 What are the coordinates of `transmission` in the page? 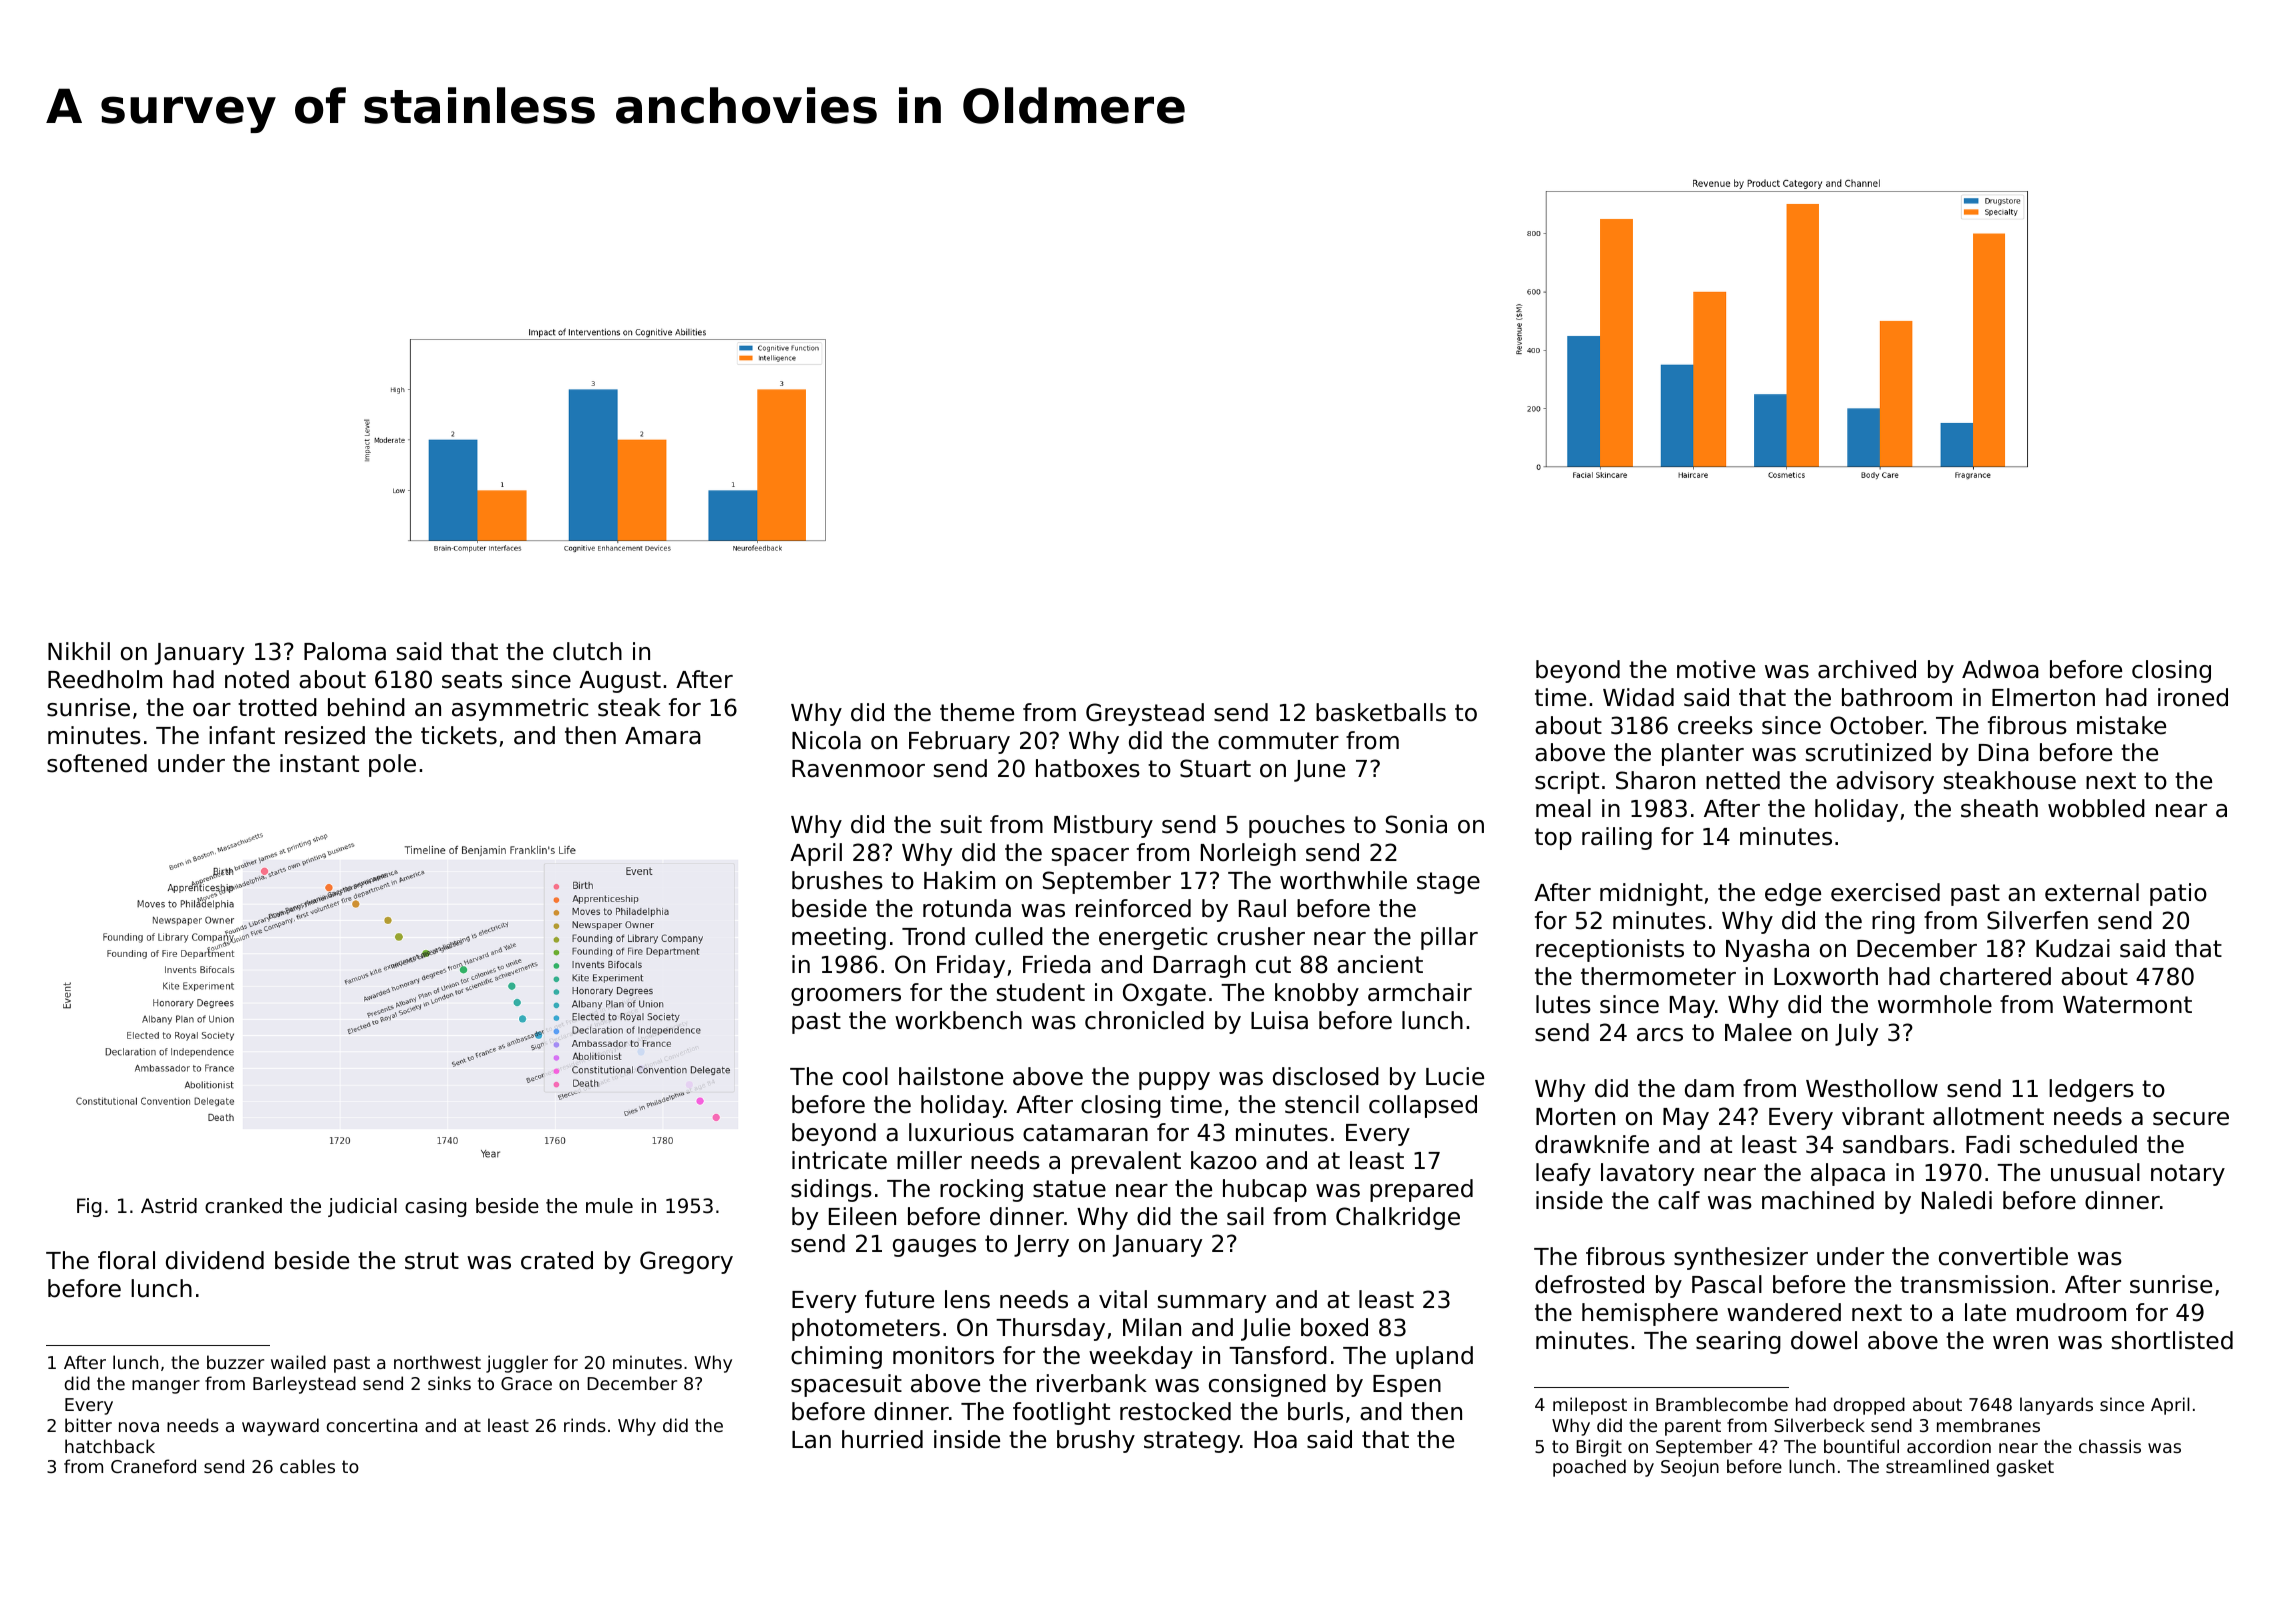 It's located at (1974, 1284).
